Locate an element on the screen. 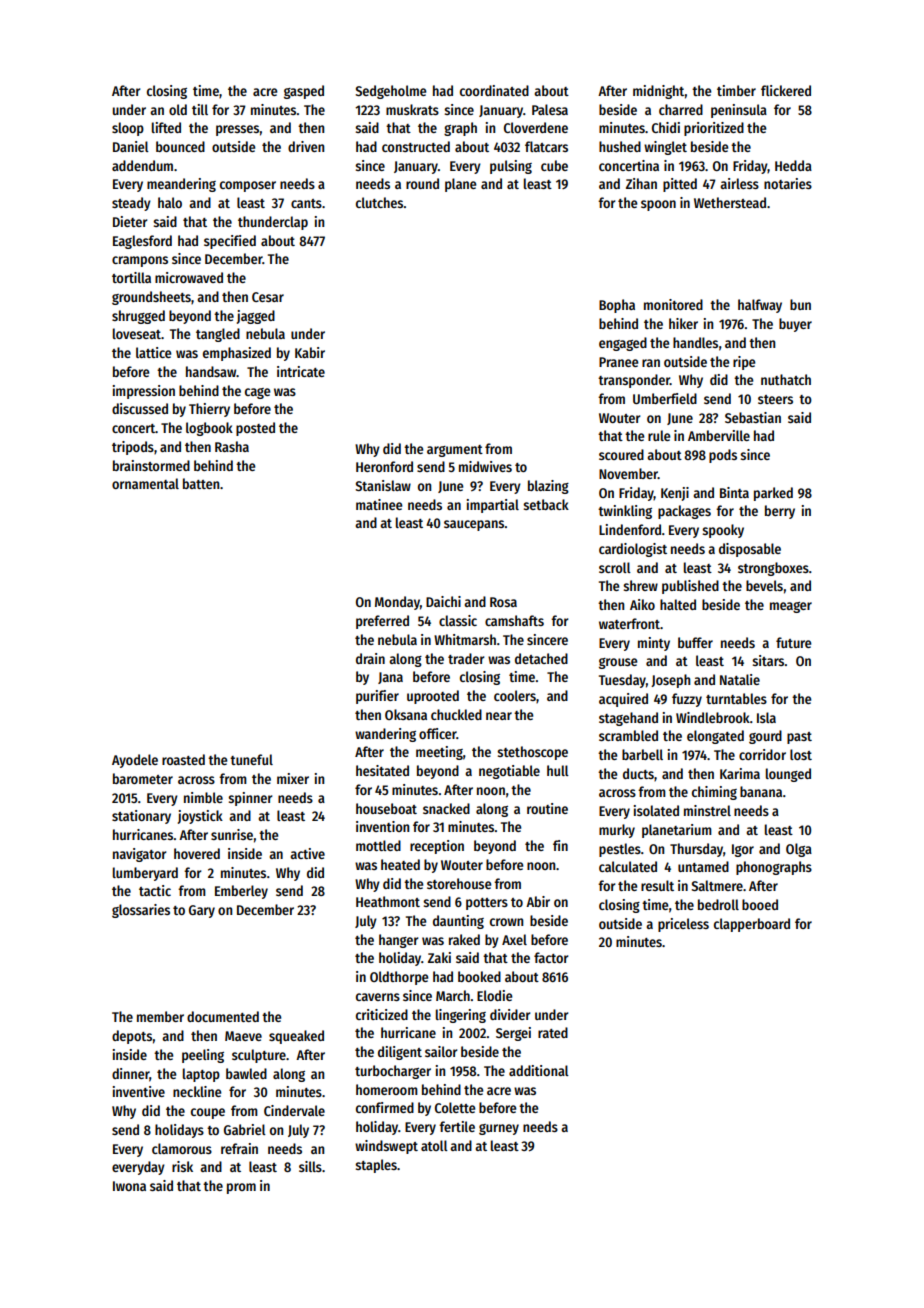 Image resolution: width=924 pixels, height=1308 pixels. Iwona is located at coordinates (129, 1186).
